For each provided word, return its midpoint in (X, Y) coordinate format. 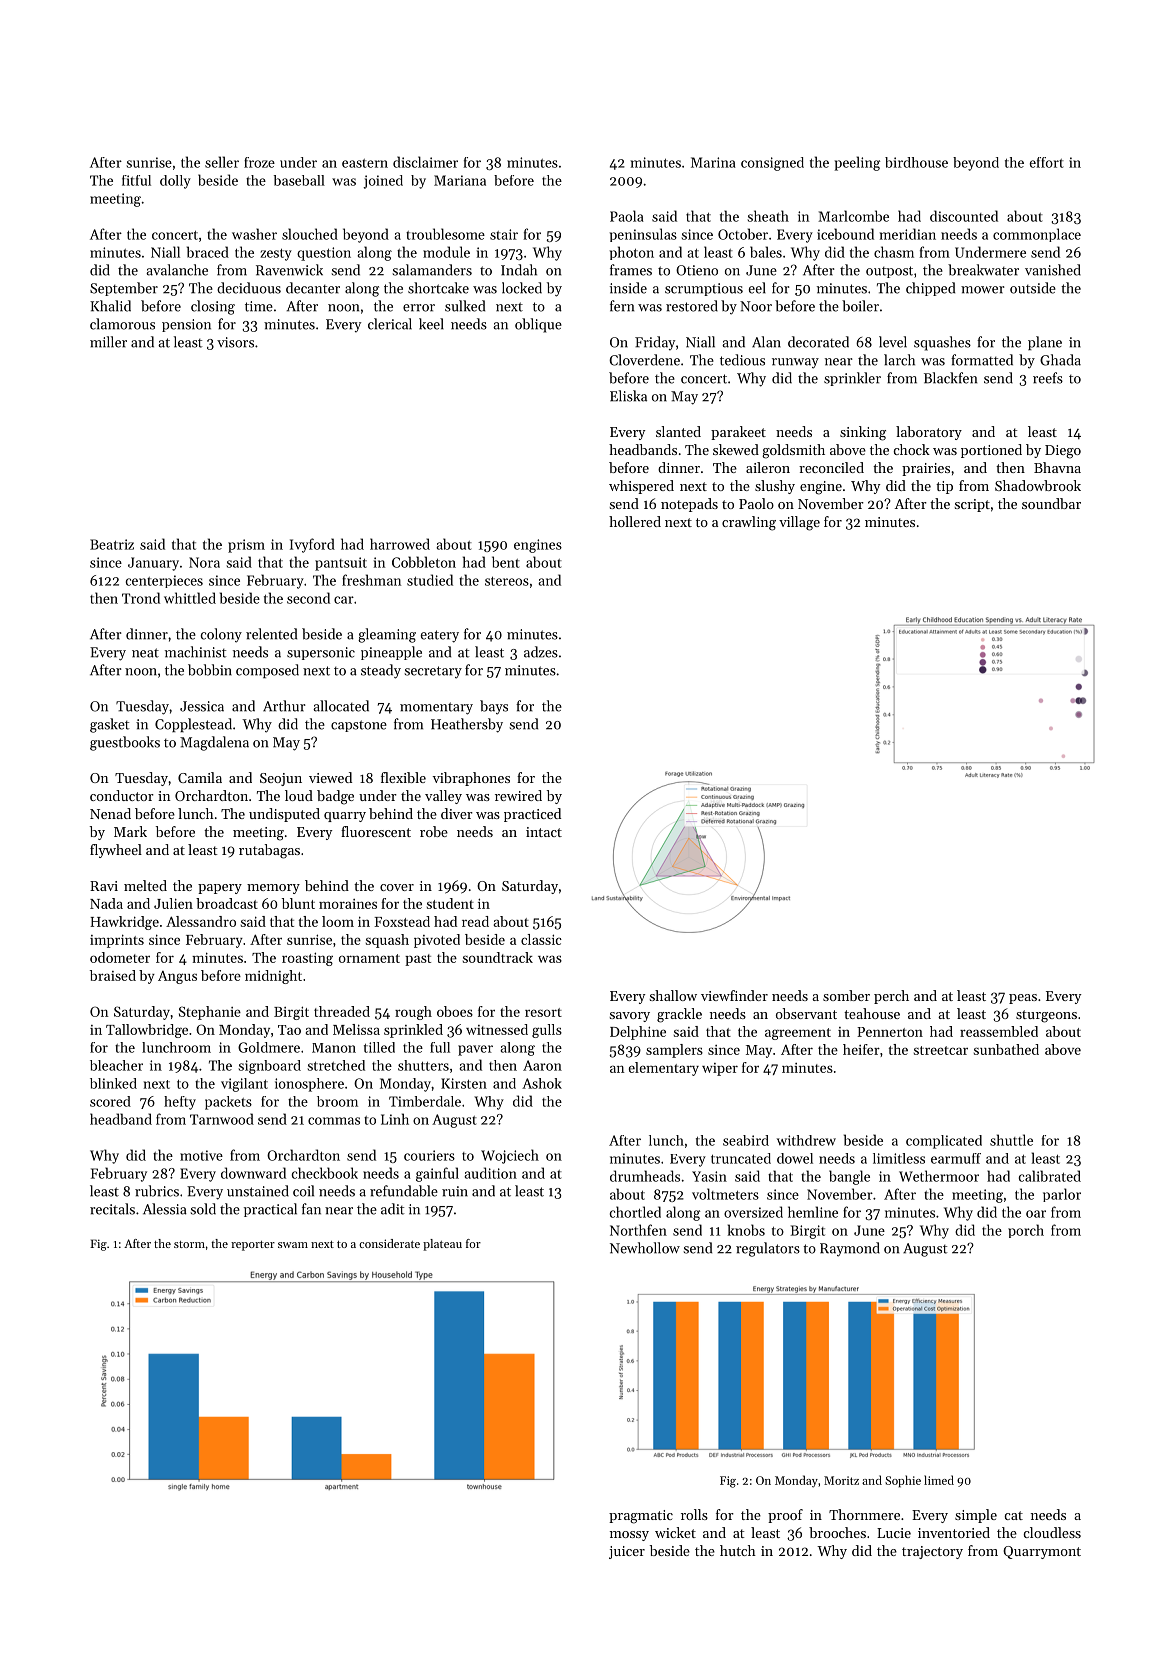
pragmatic (641, 1517)
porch (1026, 1231)
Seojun (281, 779)
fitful (136, 180)
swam (293, 1245)
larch (899, 360)
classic (541, 939)
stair (504, 234)
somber (846, 995)
